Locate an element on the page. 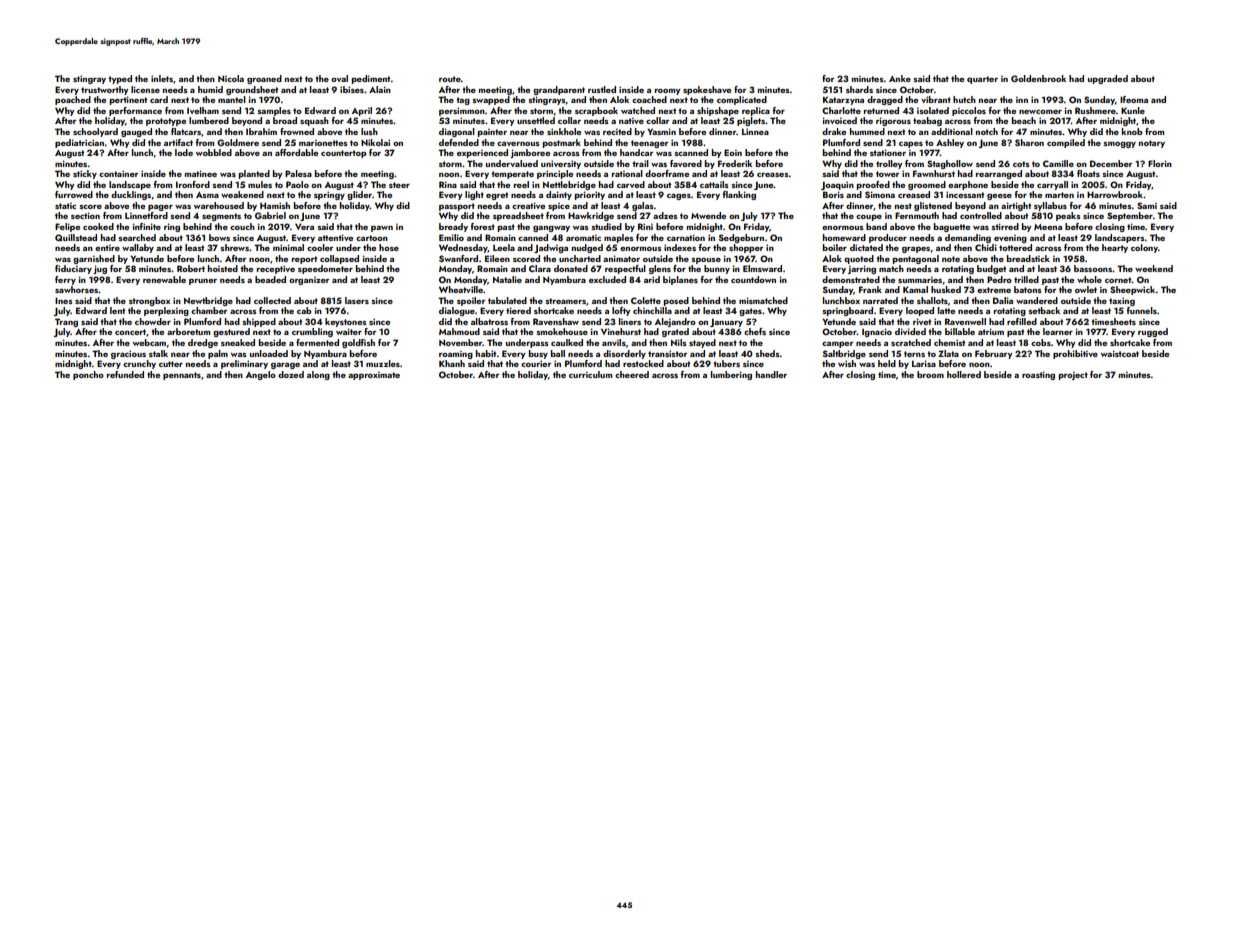  route is located at coordinates (450, 79).
